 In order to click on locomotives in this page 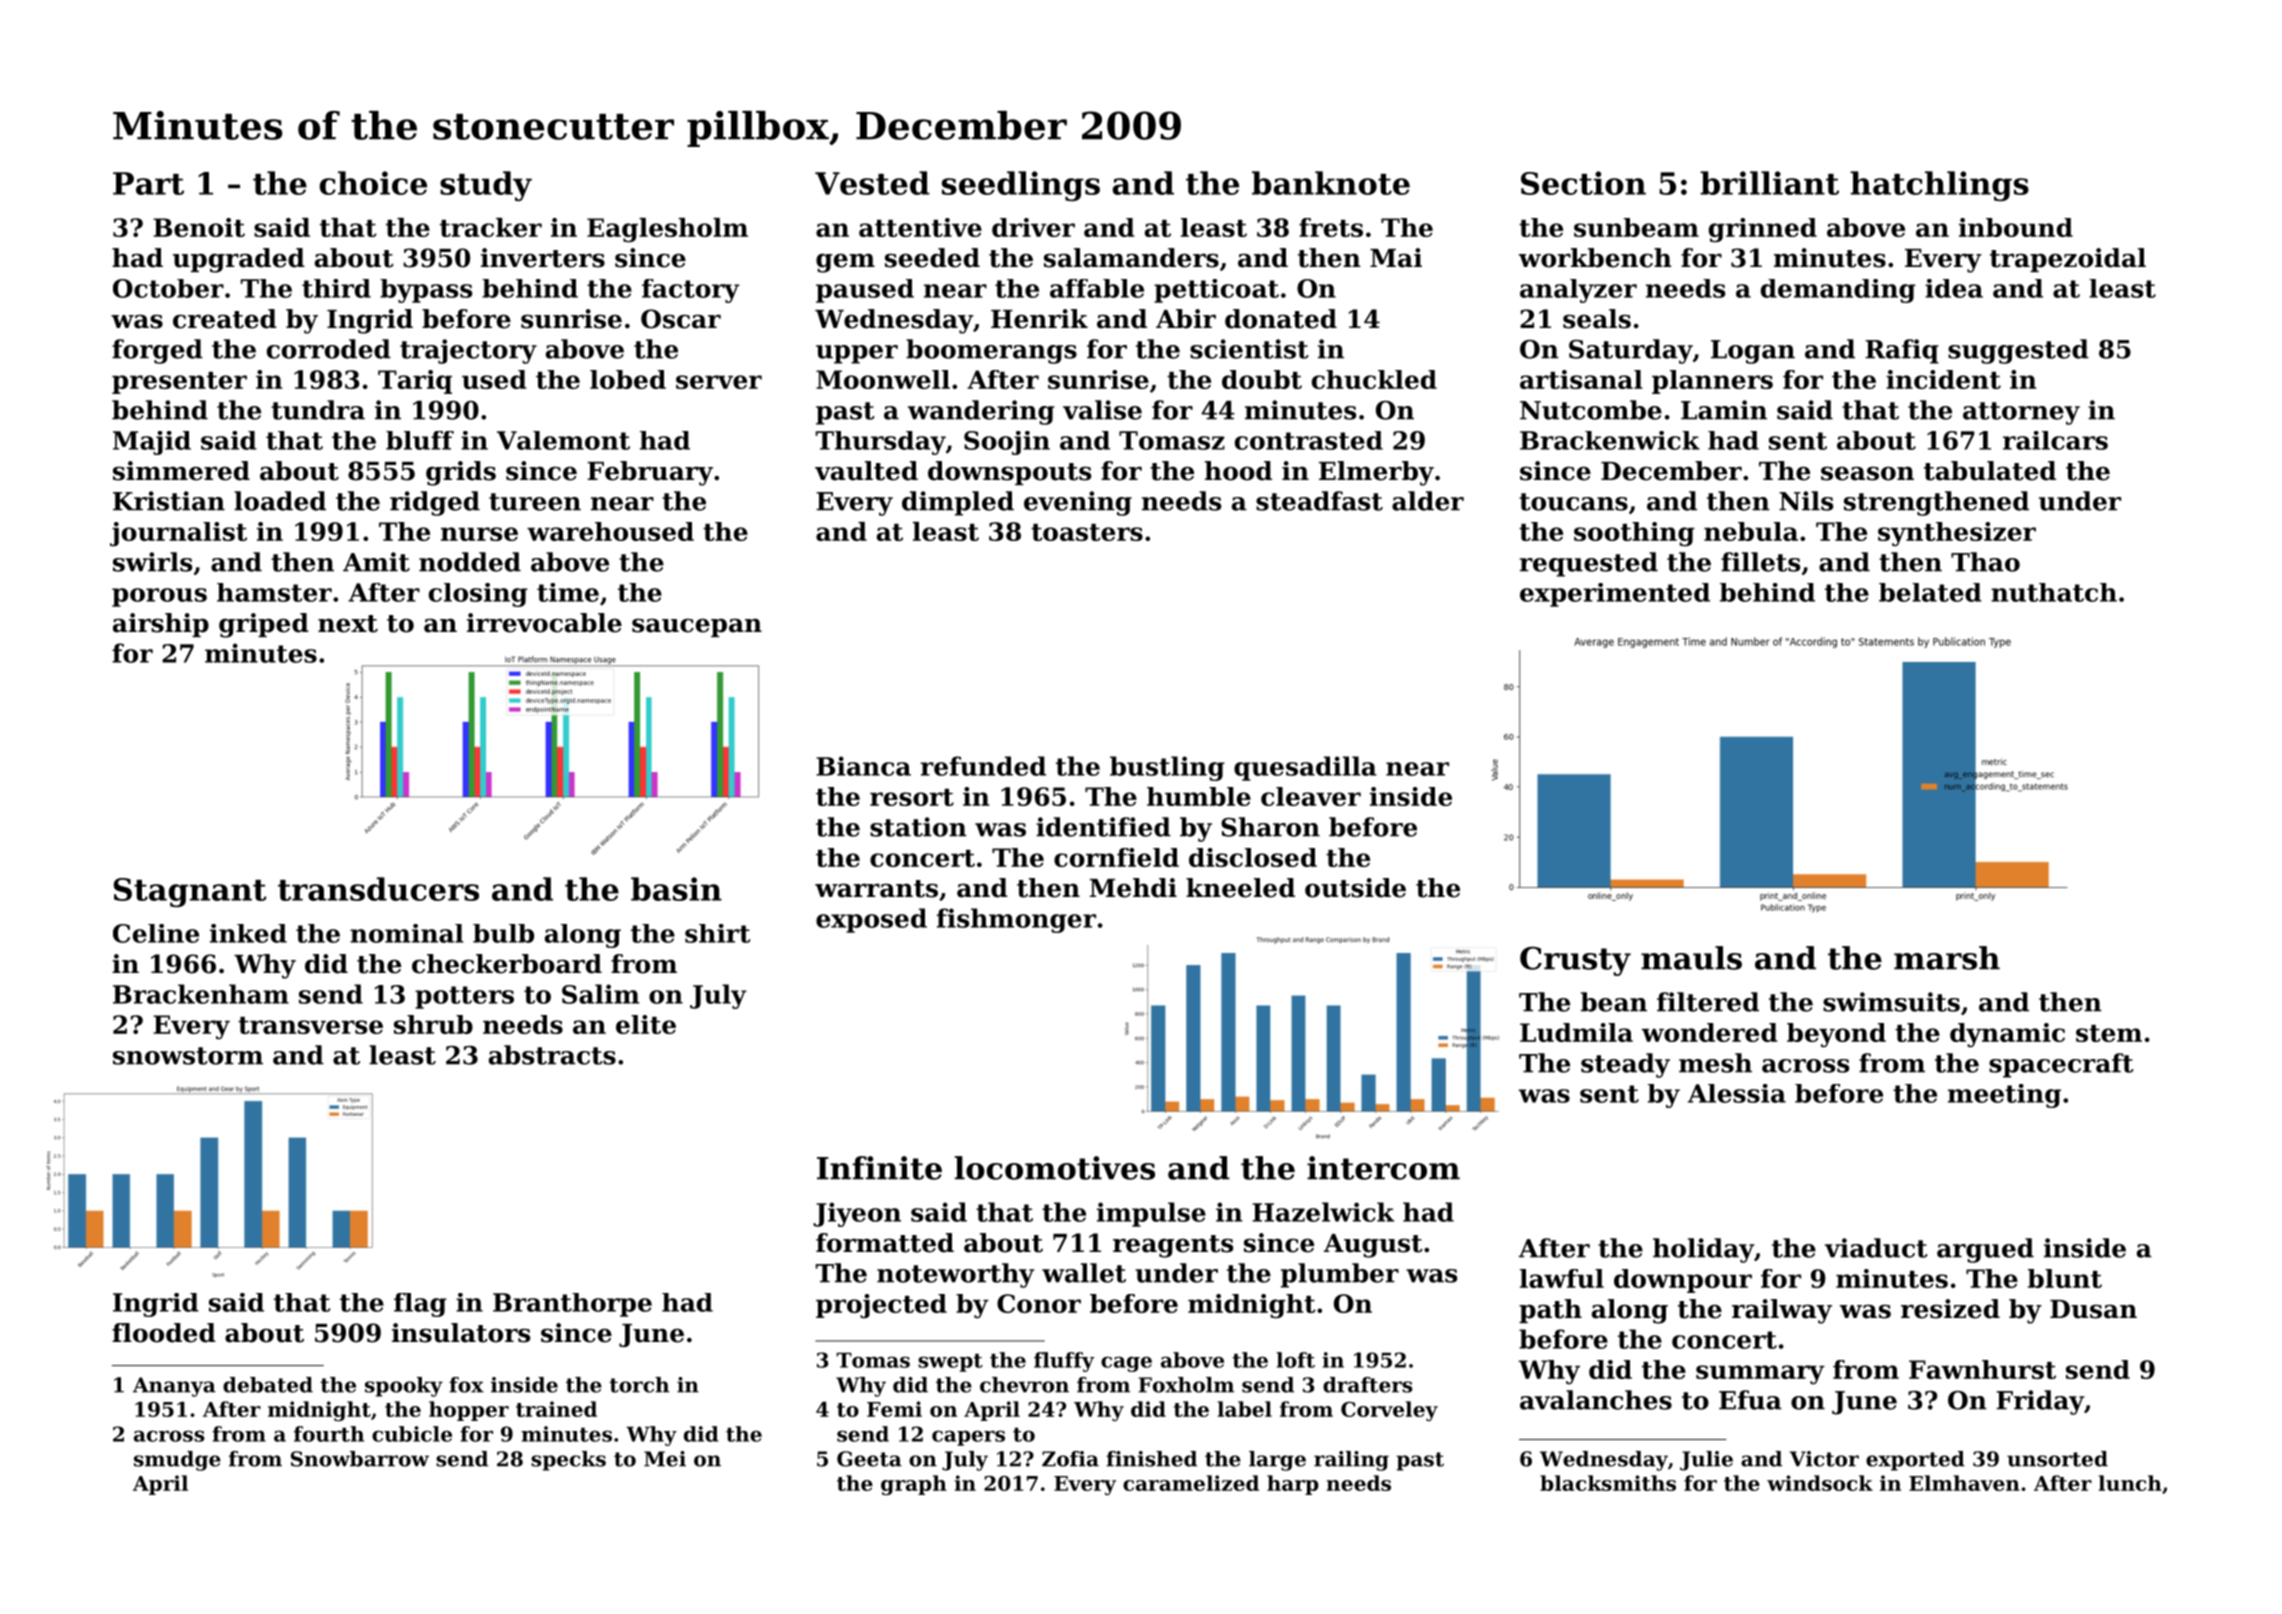, I will do `click(1055, 1168)`.
